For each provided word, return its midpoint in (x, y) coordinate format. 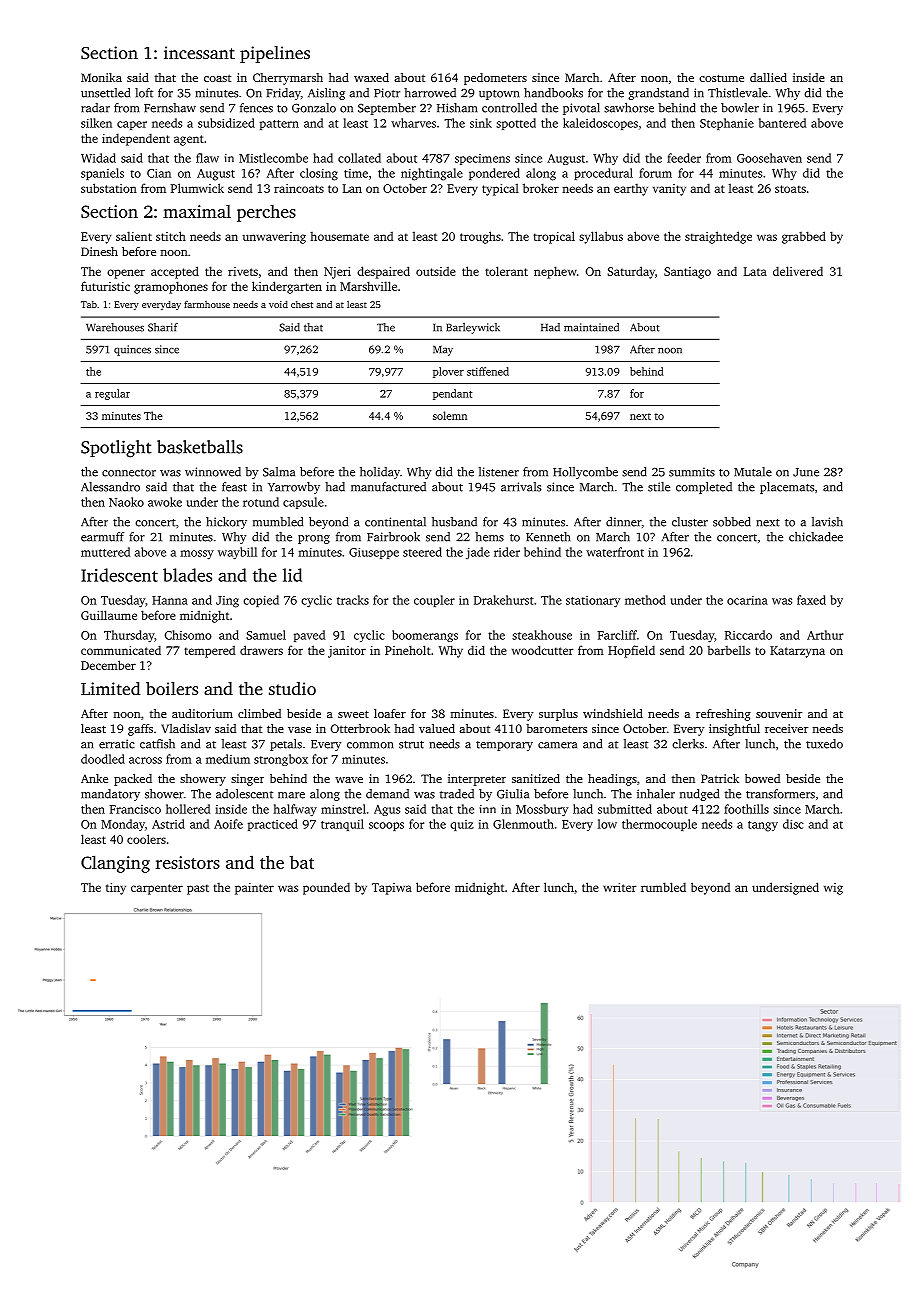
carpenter (157, 889)
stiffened (488, 371)
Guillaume (109, 615)
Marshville (368, 286)
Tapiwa (392, 889)
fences (256, 108)
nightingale (432, 174)
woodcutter (542, 650)
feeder (684, 158)
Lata (755, 271)
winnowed (213, 472)
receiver (786, 728)
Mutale (753, 472)
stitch (171, 236)
